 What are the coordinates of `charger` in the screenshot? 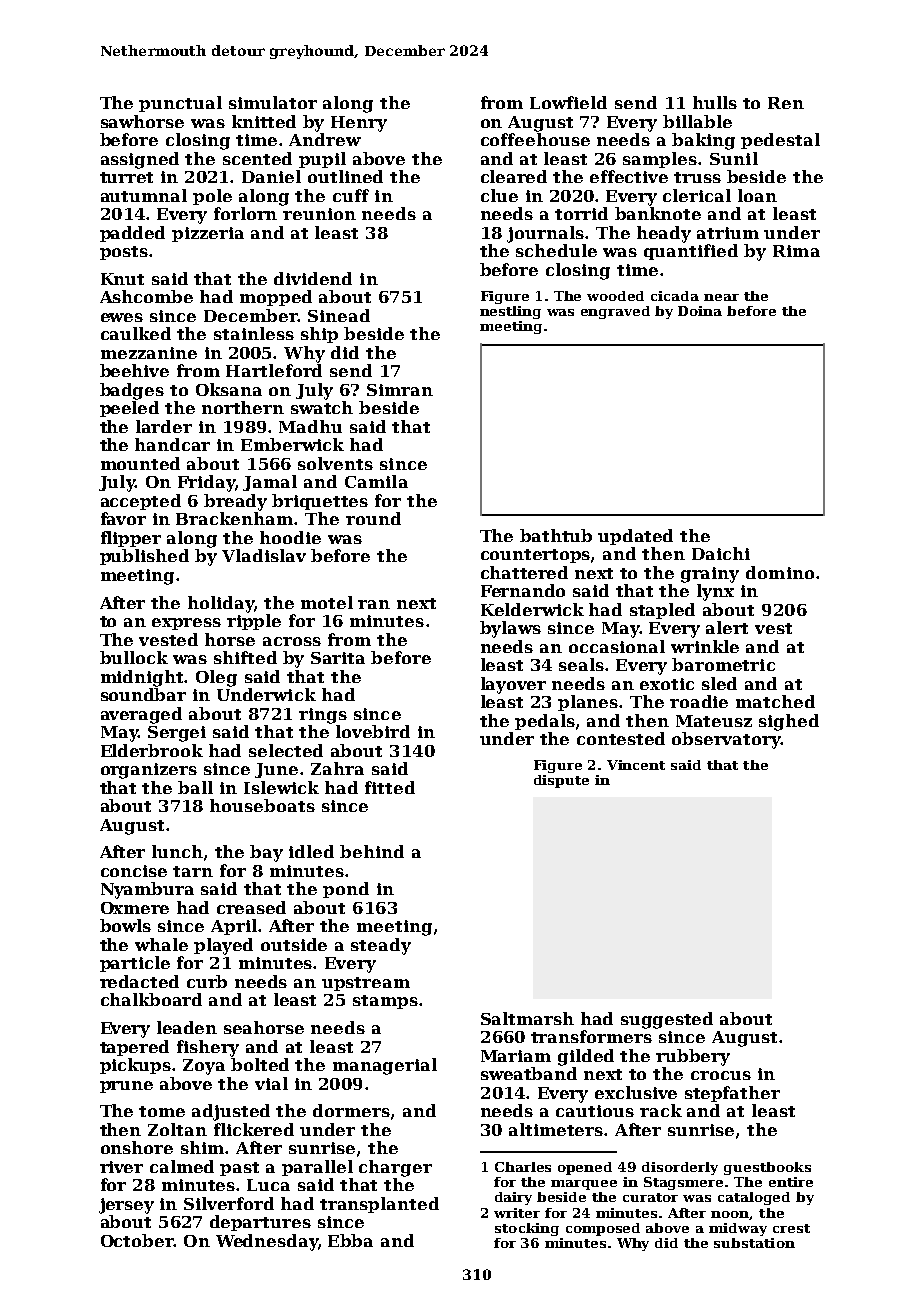 It's located at (395, 1168).
